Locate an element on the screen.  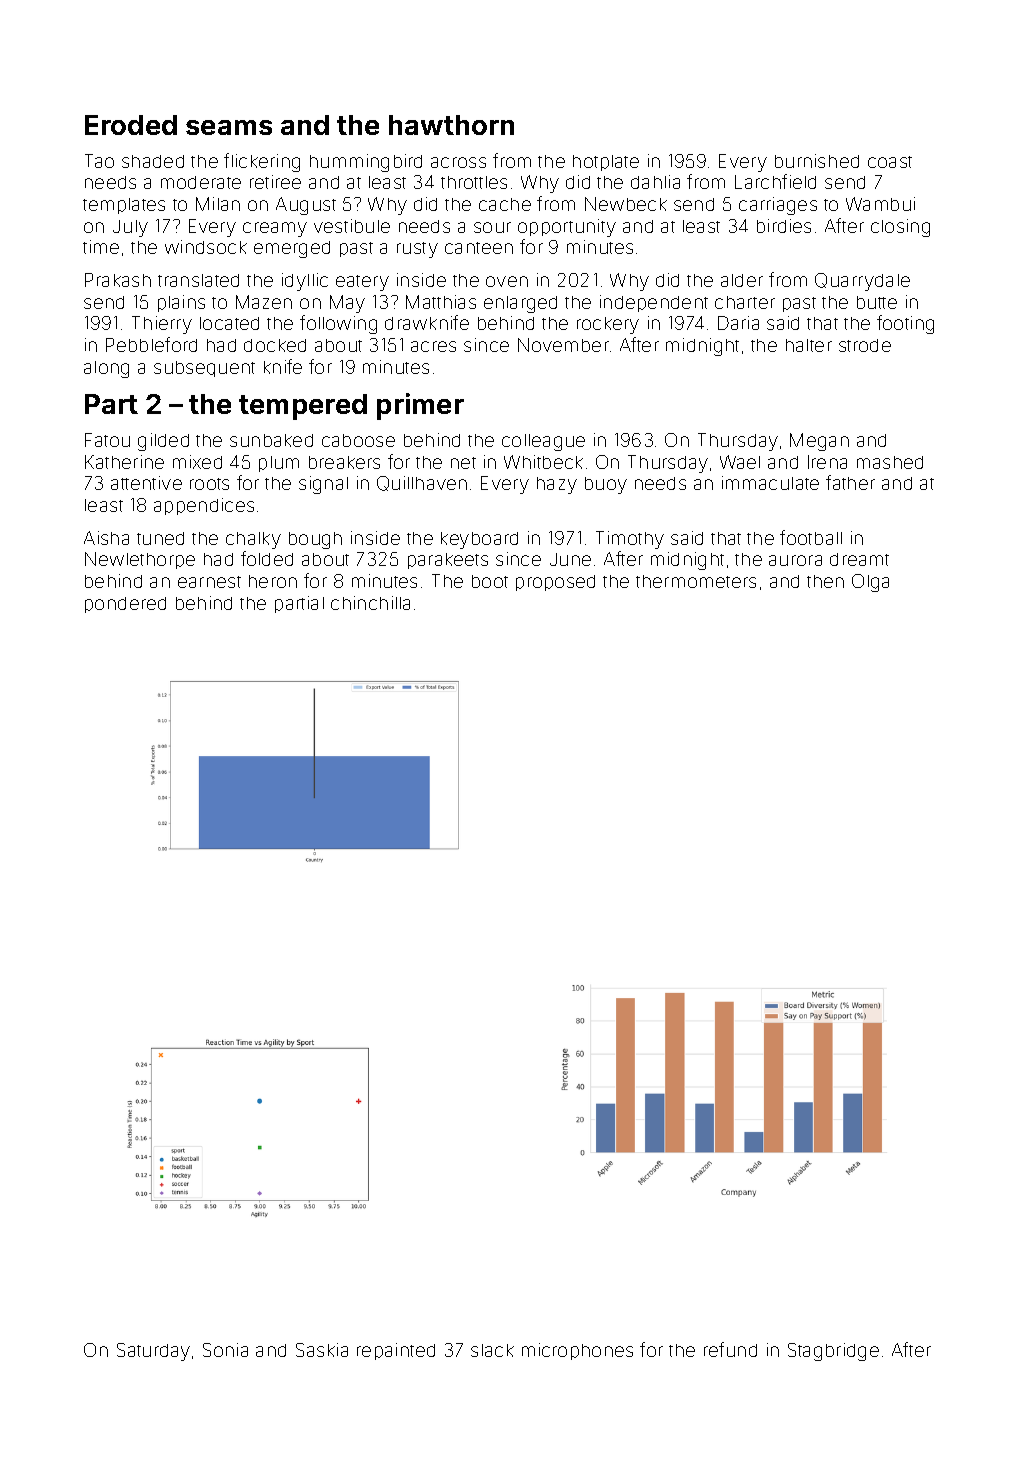
Sonia is located at coordinates (225, 1350).
